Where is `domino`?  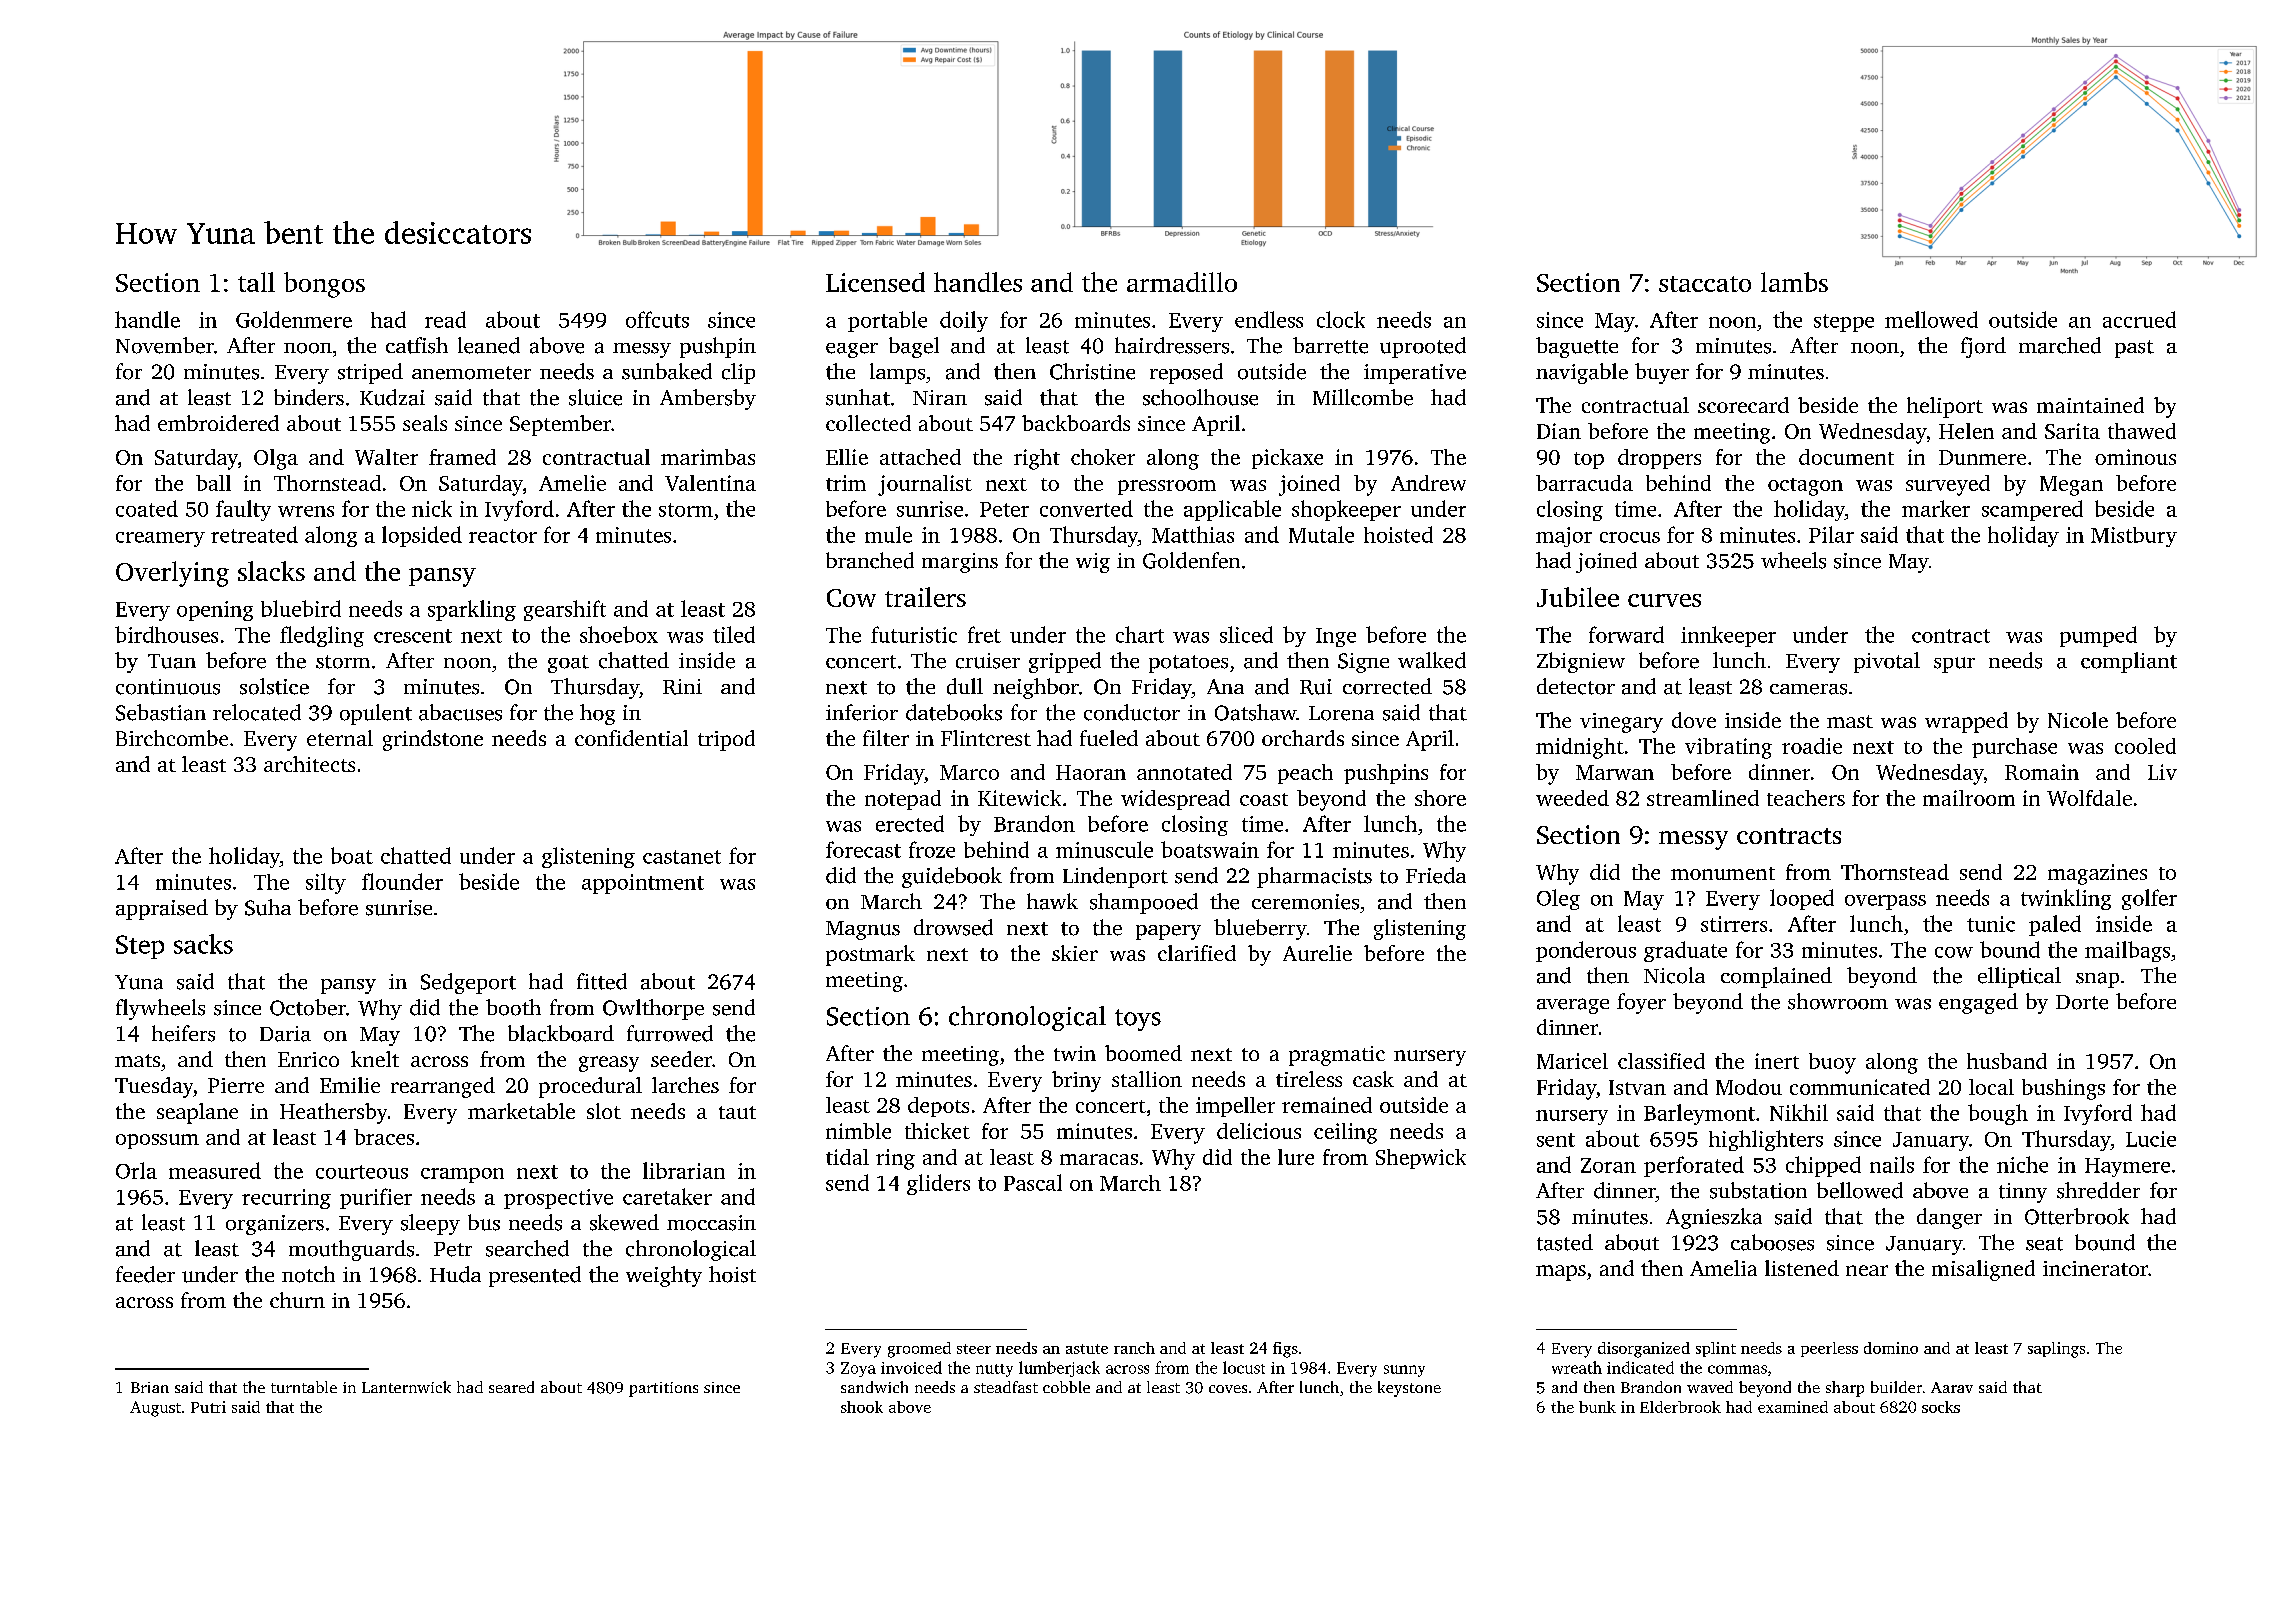 domino is located at coordinates (1891, 1348).
